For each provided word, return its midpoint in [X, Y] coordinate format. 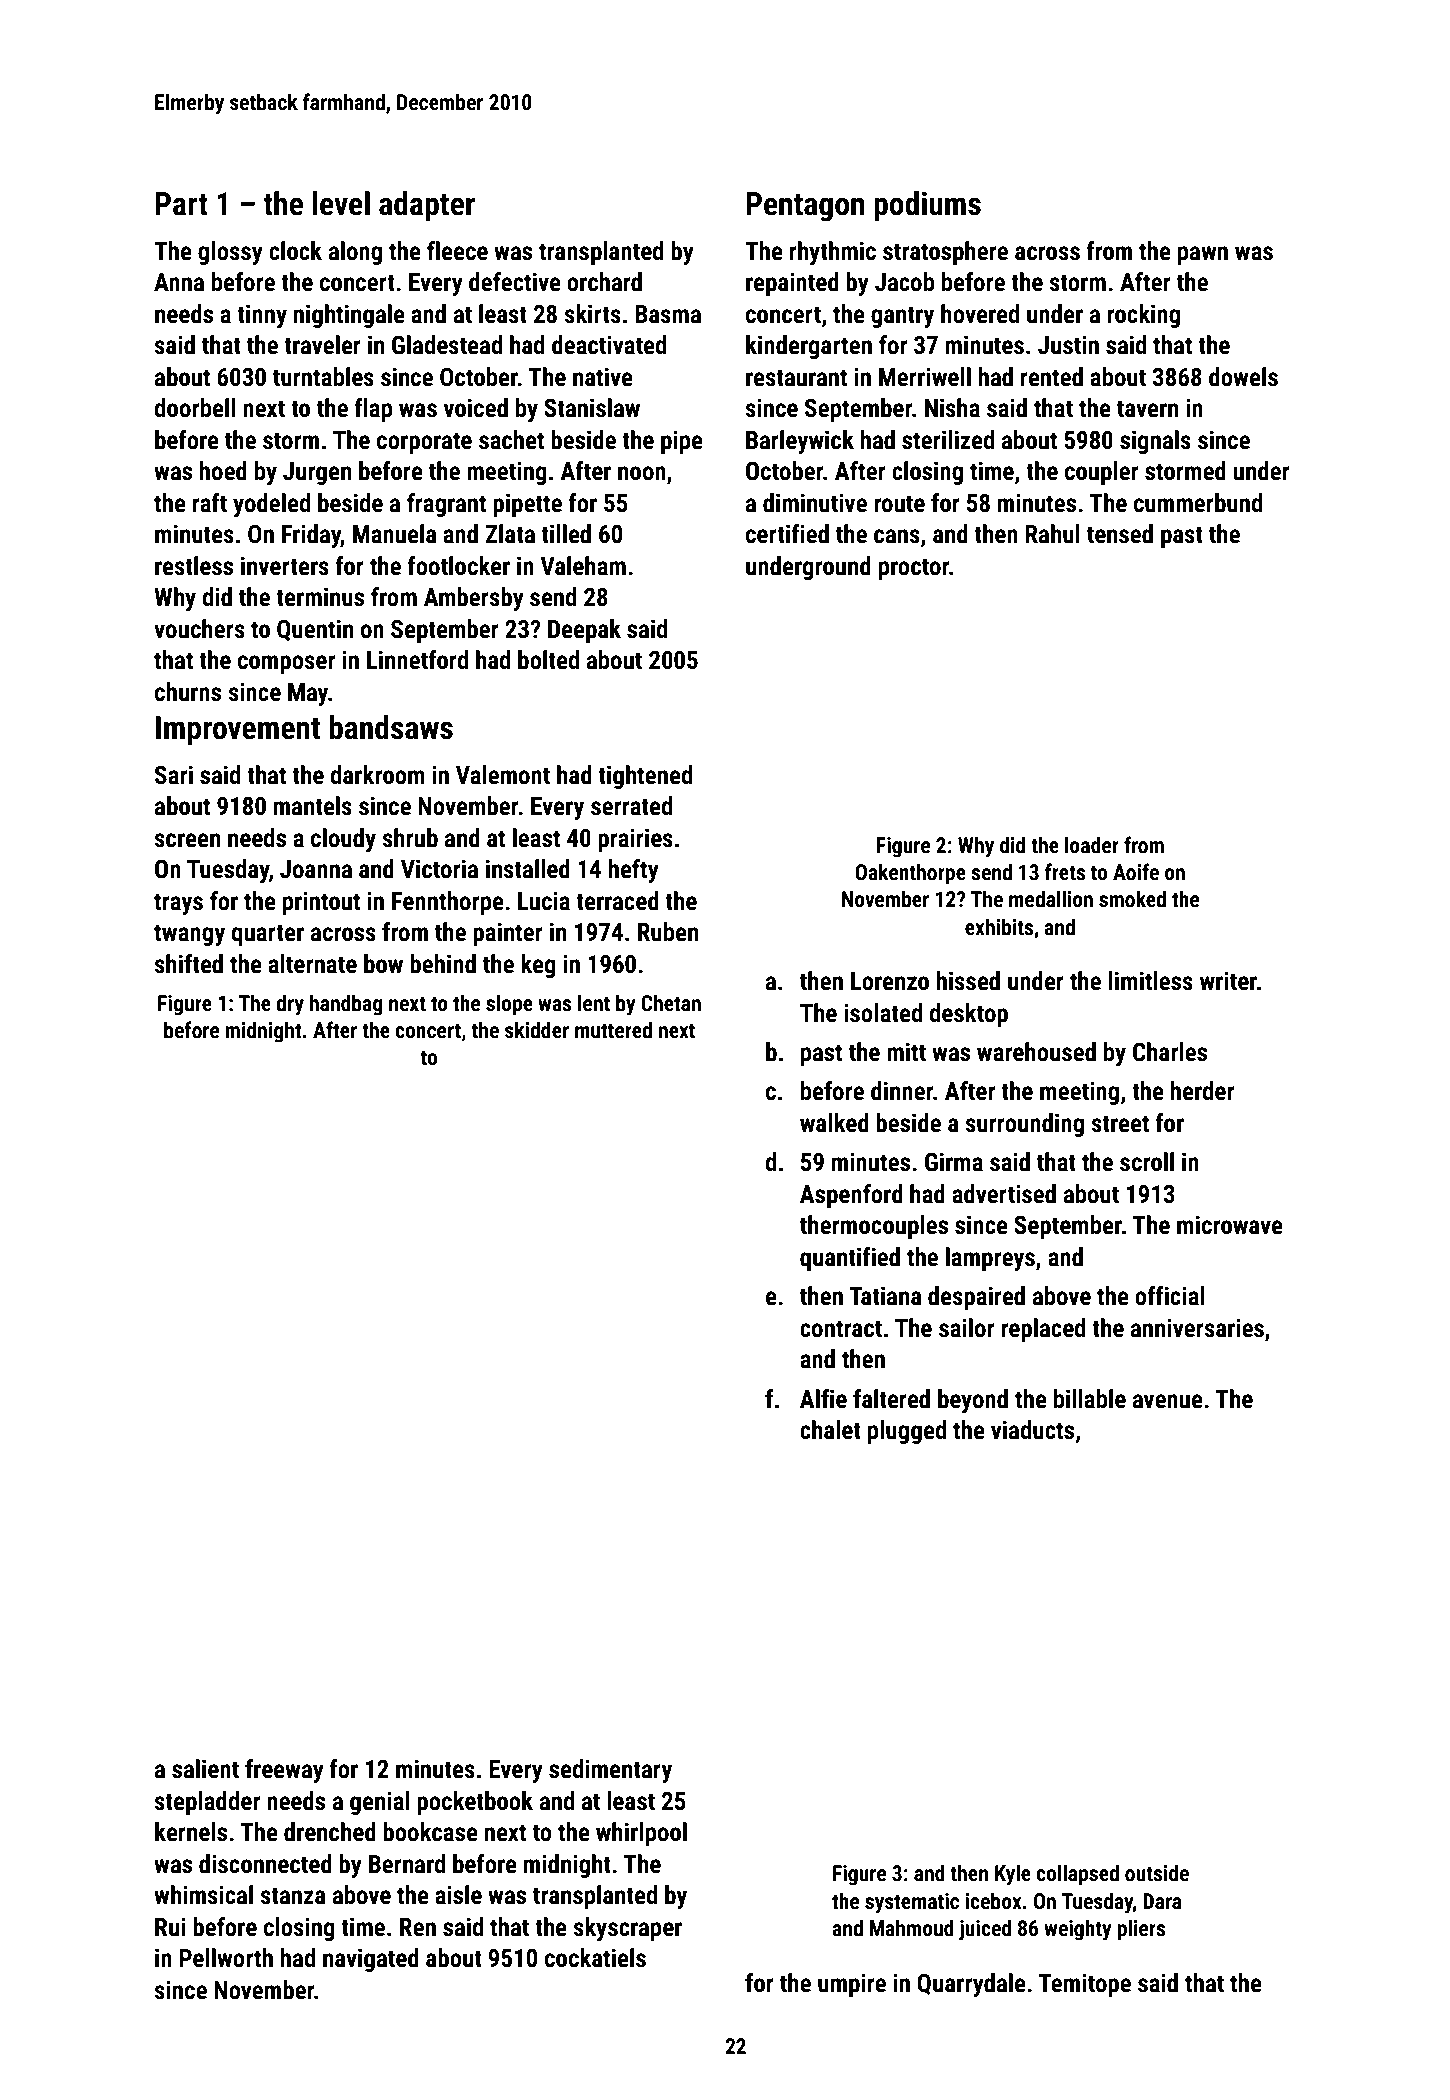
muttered [613, 1030]
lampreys [990, 1259]
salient [205, 1769]
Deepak [584, 631]
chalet [830, 1430]
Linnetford [417, 660]
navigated [371, 1960]
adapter [427, 206]
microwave [1230, 1225]
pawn [1203, 255]
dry [290, 1005]
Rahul [1052, 534]
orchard [604, 282]
